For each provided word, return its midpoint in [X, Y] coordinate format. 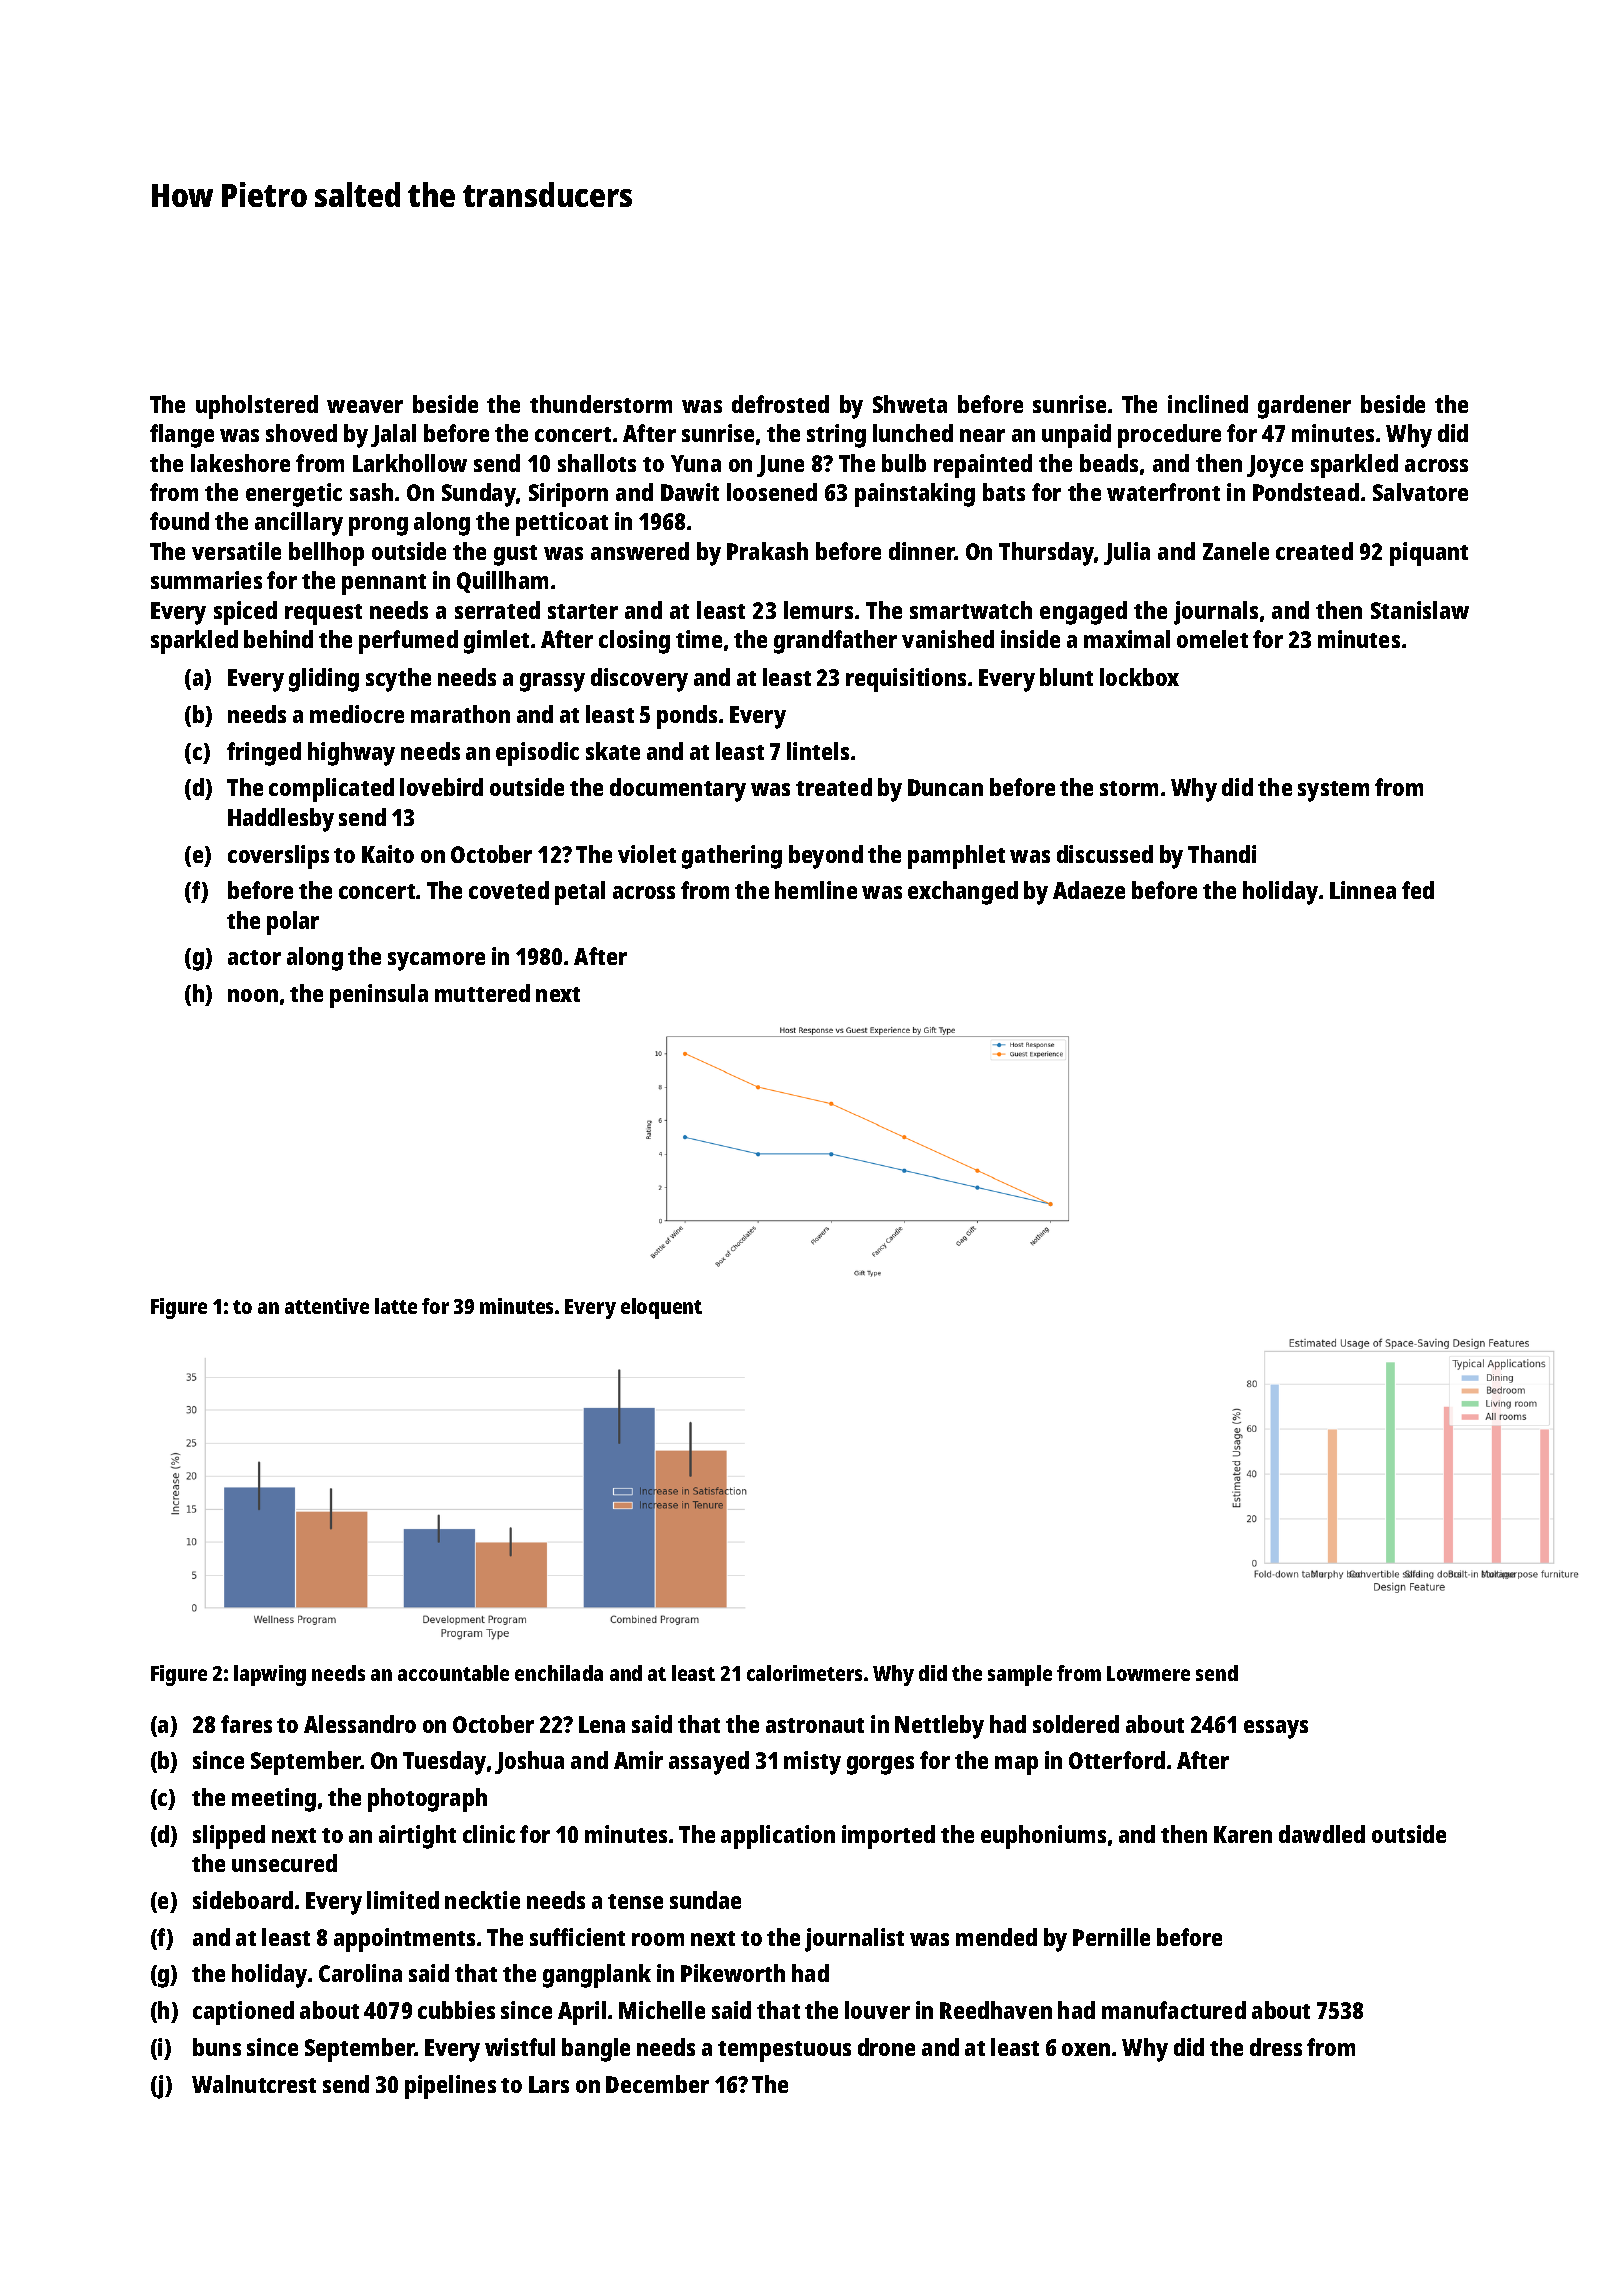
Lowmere [1148, 1673]
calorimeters [804, 1673]
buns [217, 2047]
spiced [245, 613]
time [699, 639]
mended [996, 1937]
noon [253, 995]
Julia [1127, 553]
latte [396, 1306]
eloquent [661, 1308]
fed [1418, 890]
